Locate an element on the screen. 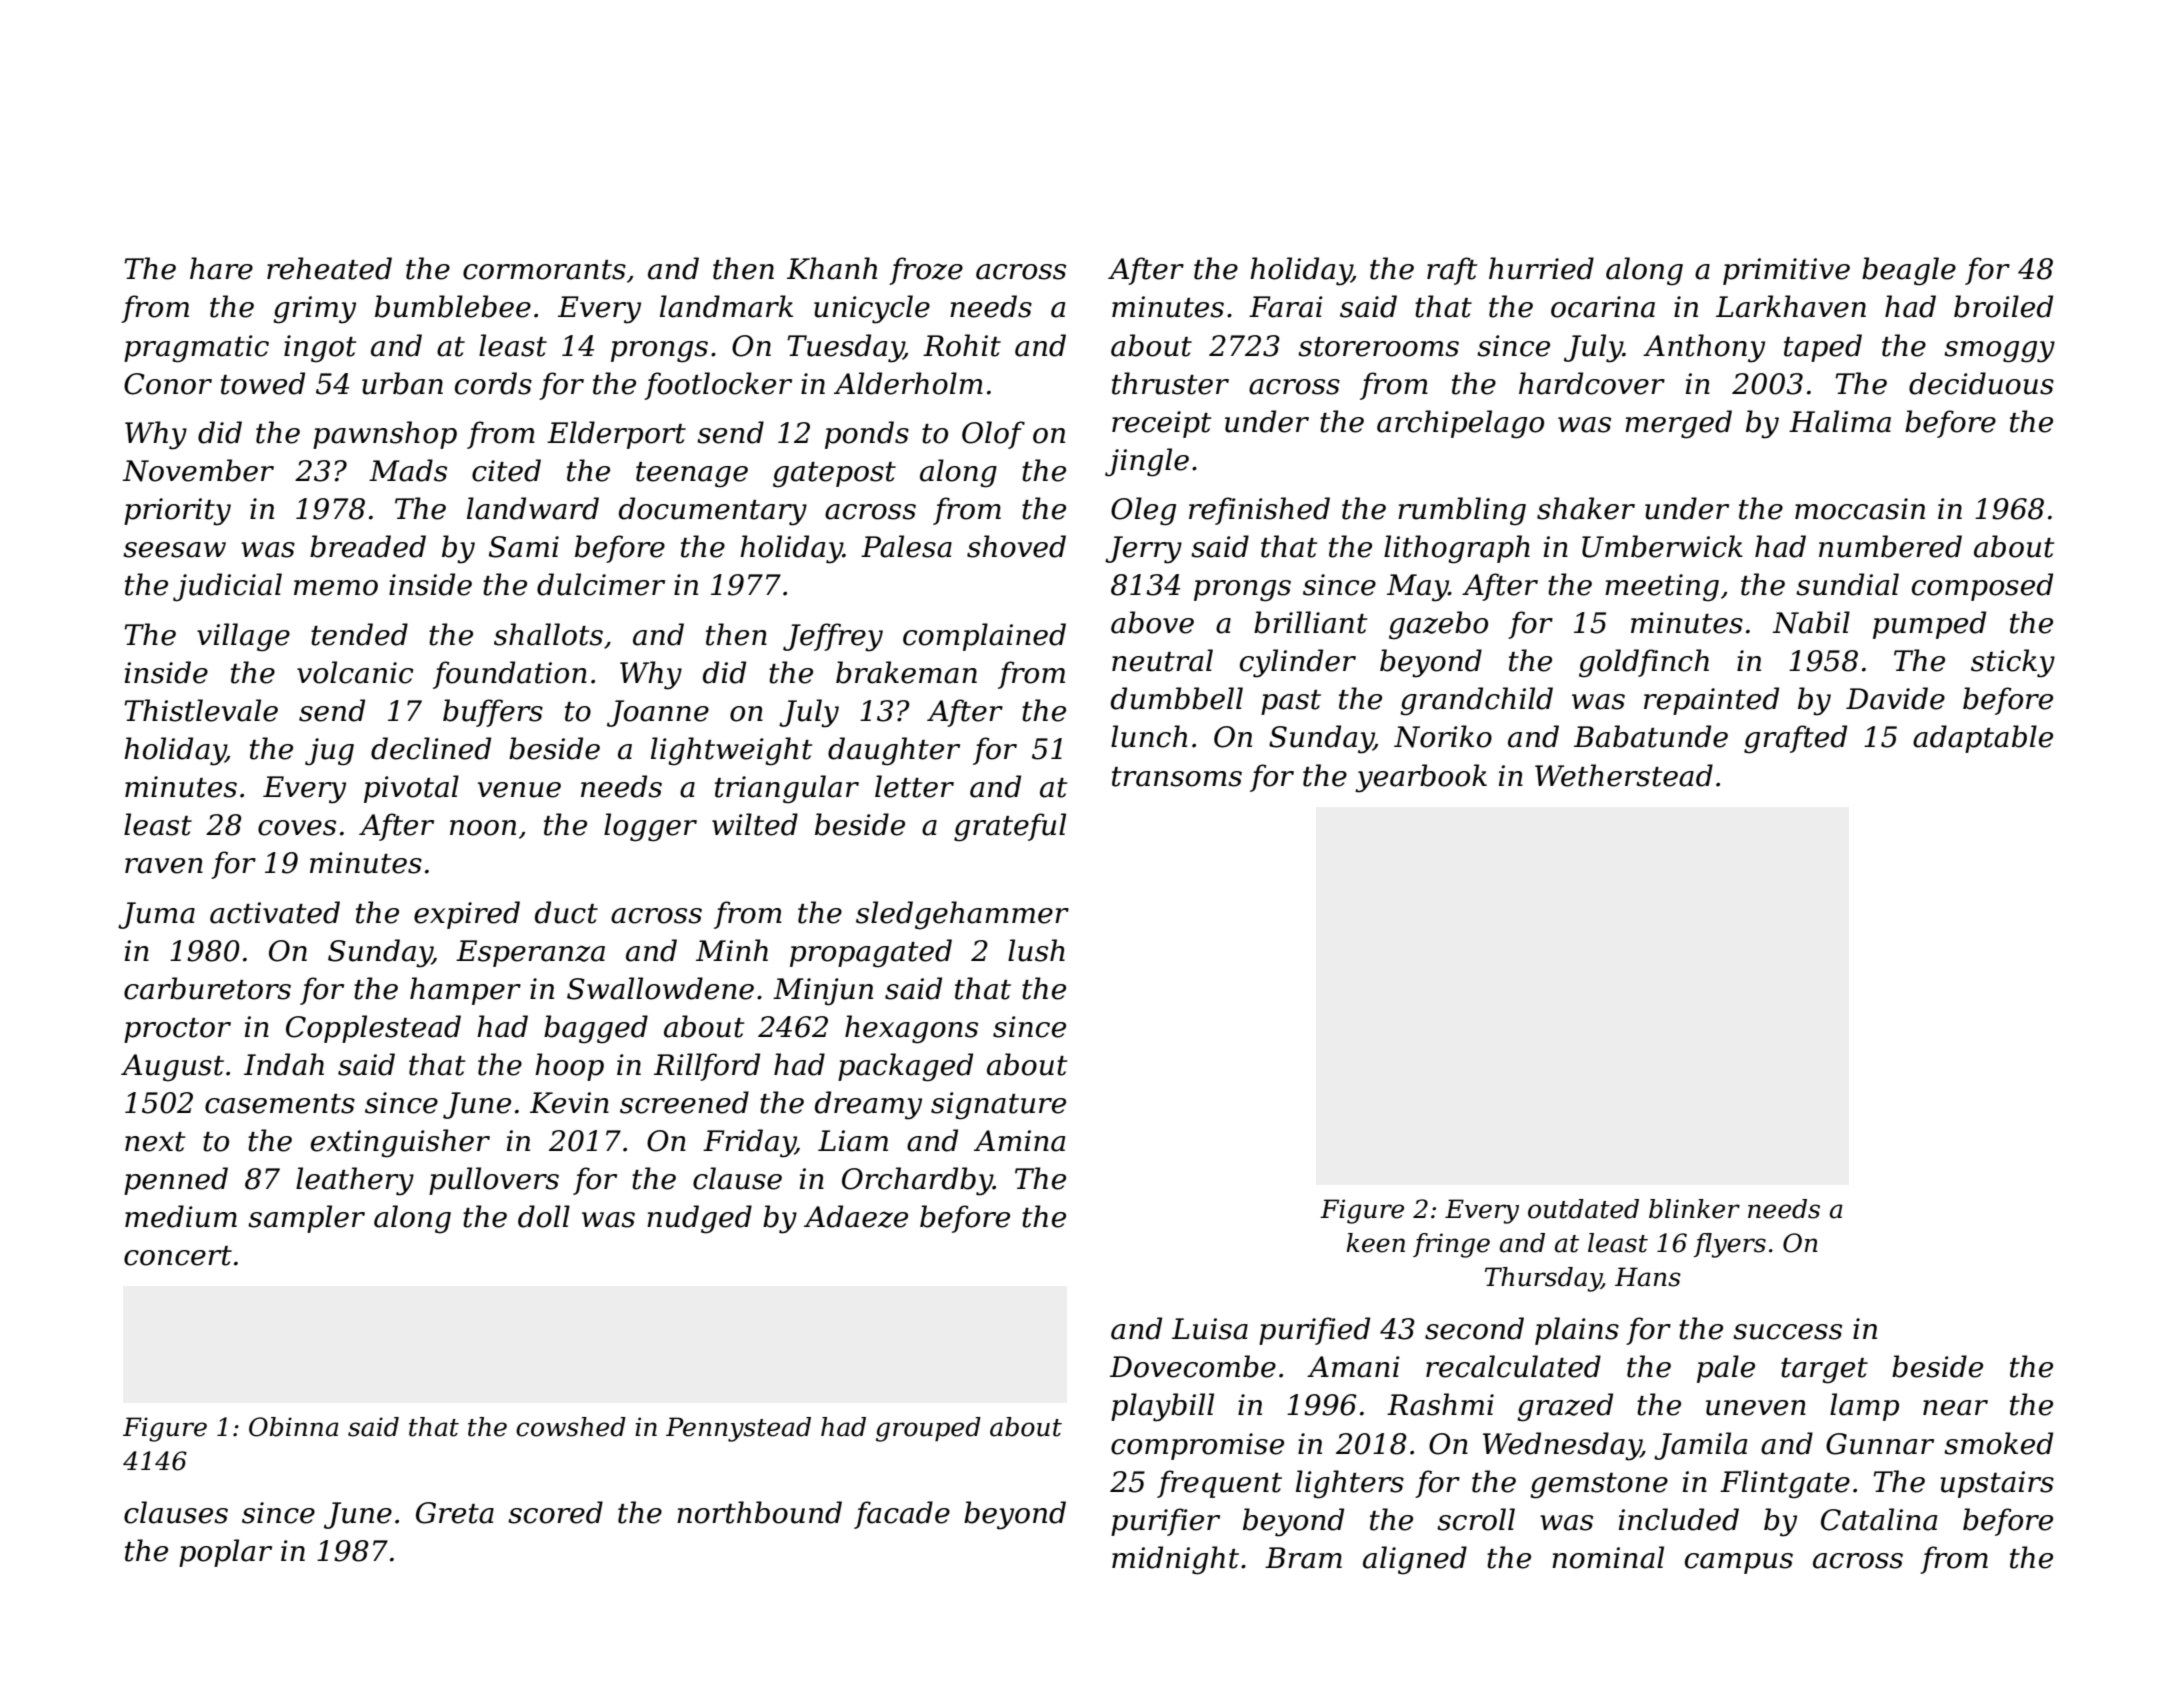 This screenshot has width=2178, height=1683. reheated is located at coordinates (329, 268).
